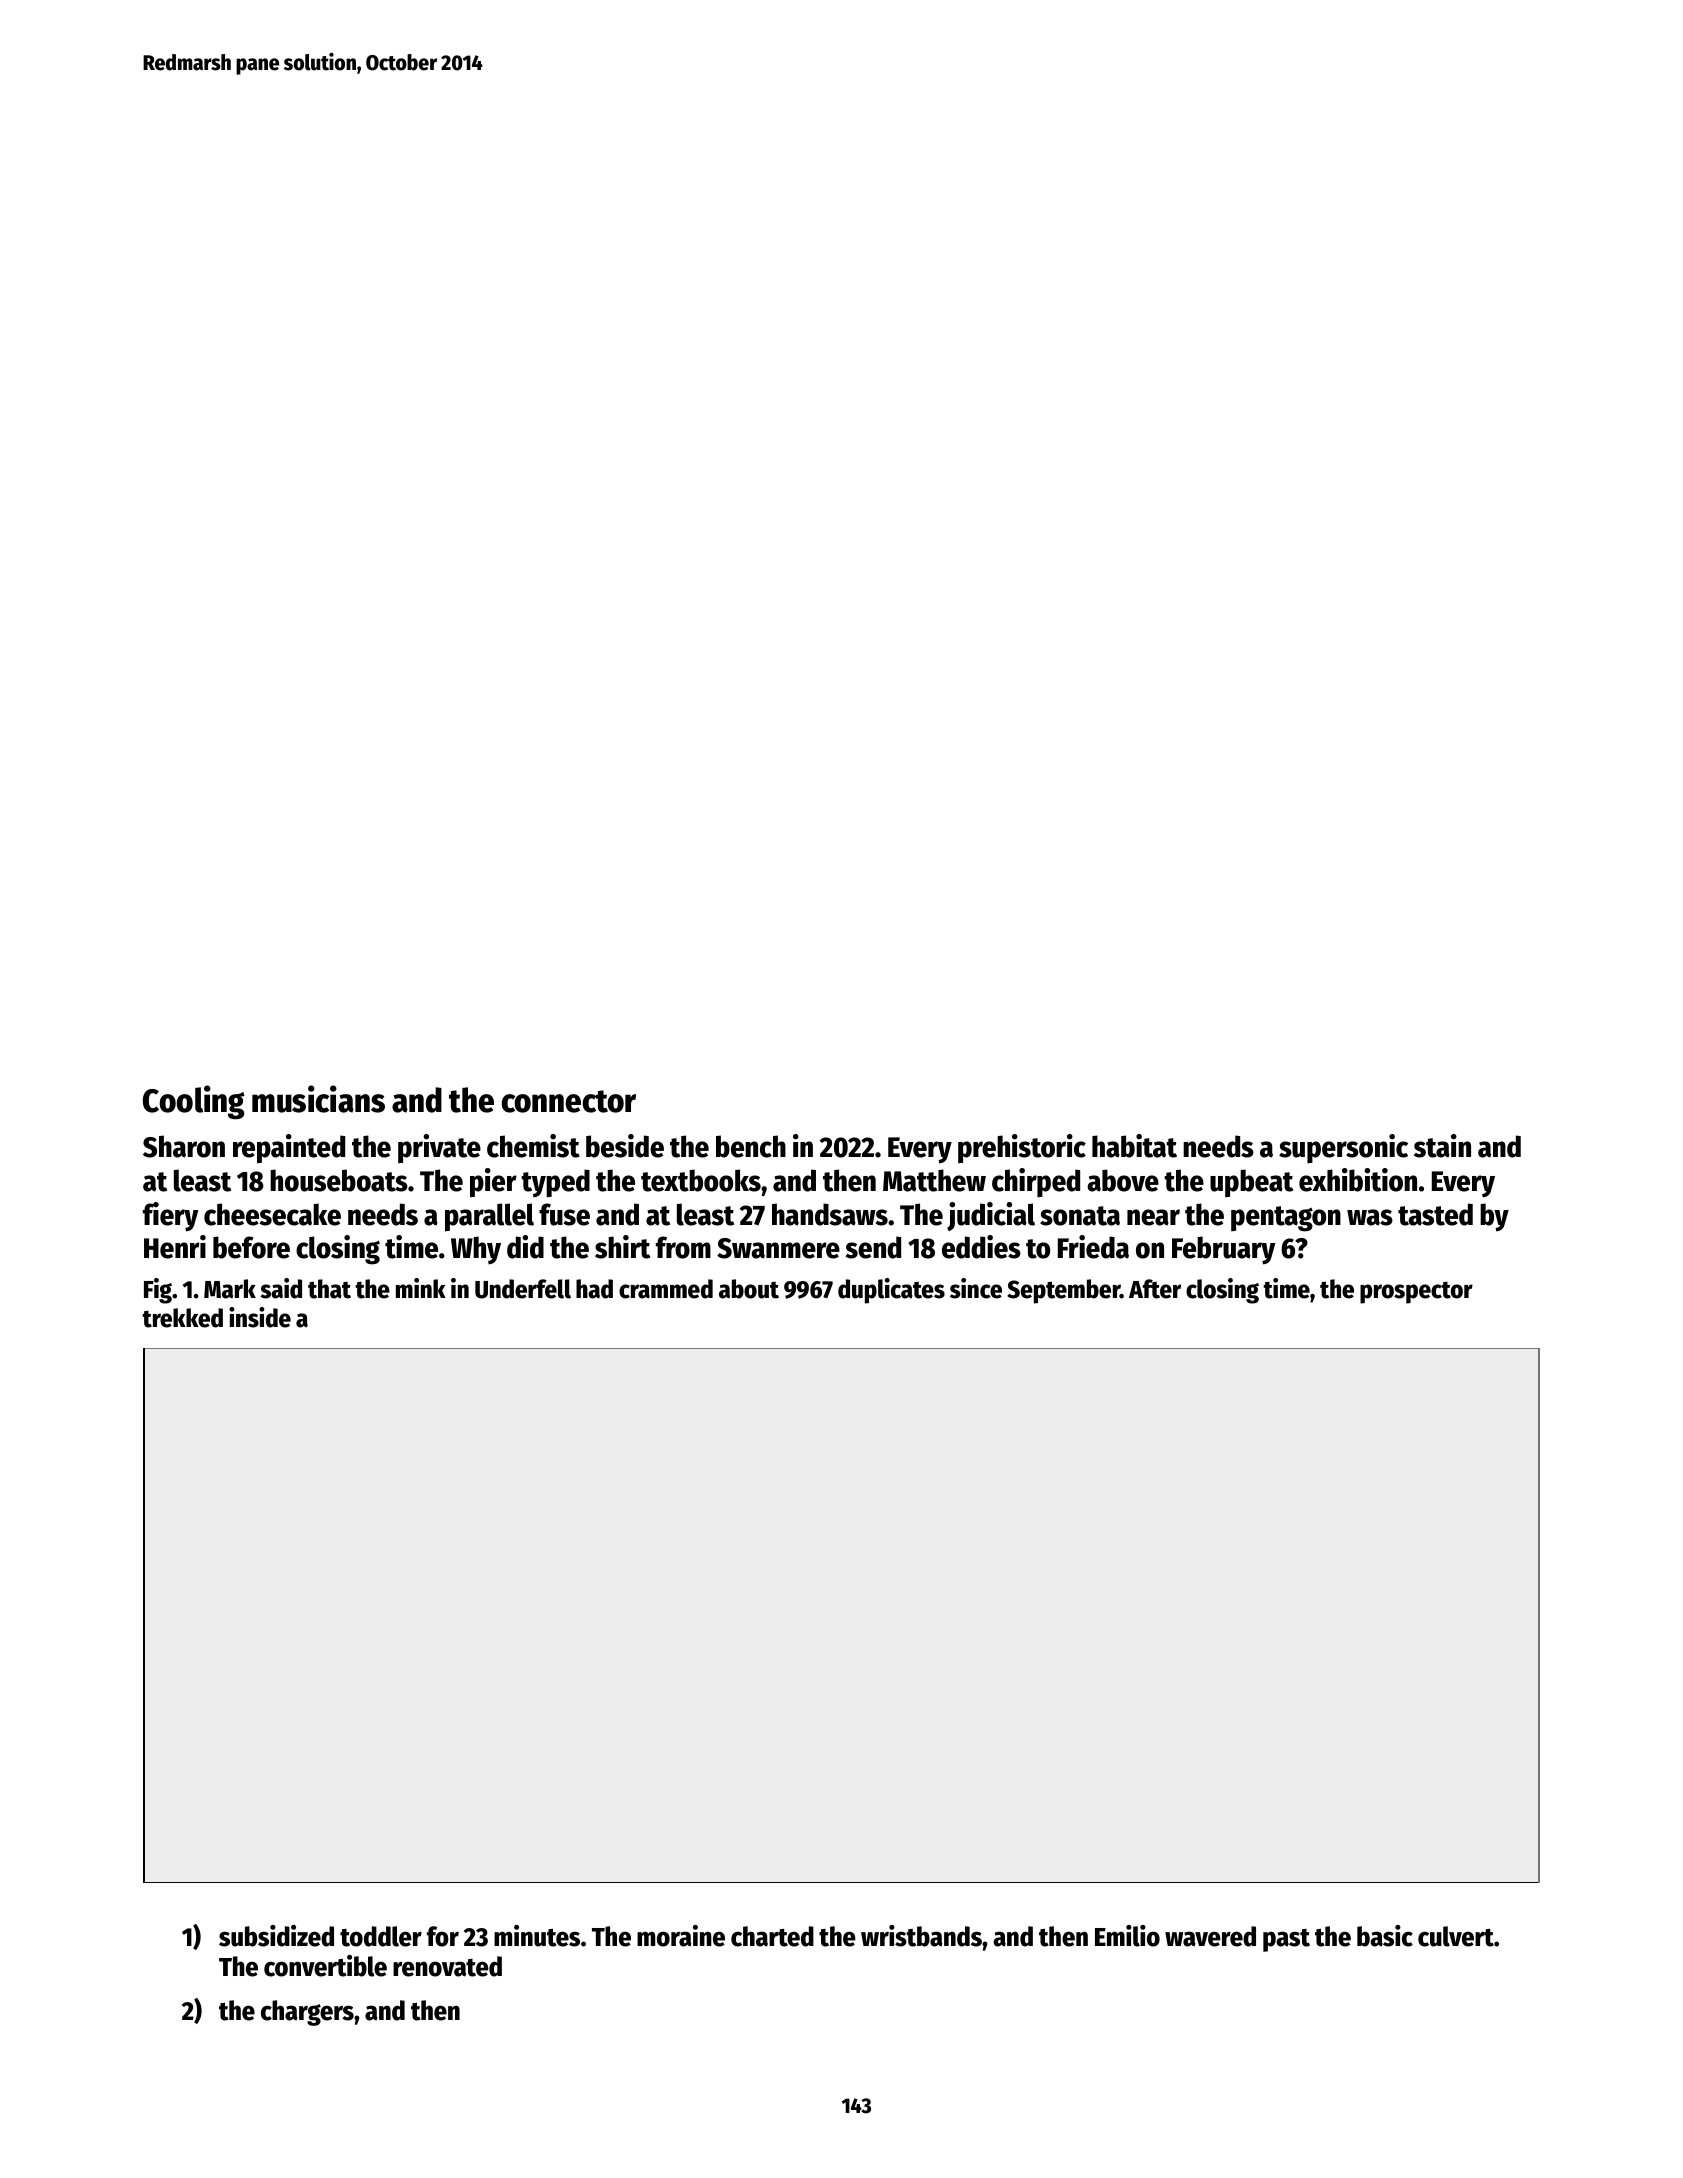 The image size is (1683, 2178). I want to click on chargers, so click(307, 2013).
